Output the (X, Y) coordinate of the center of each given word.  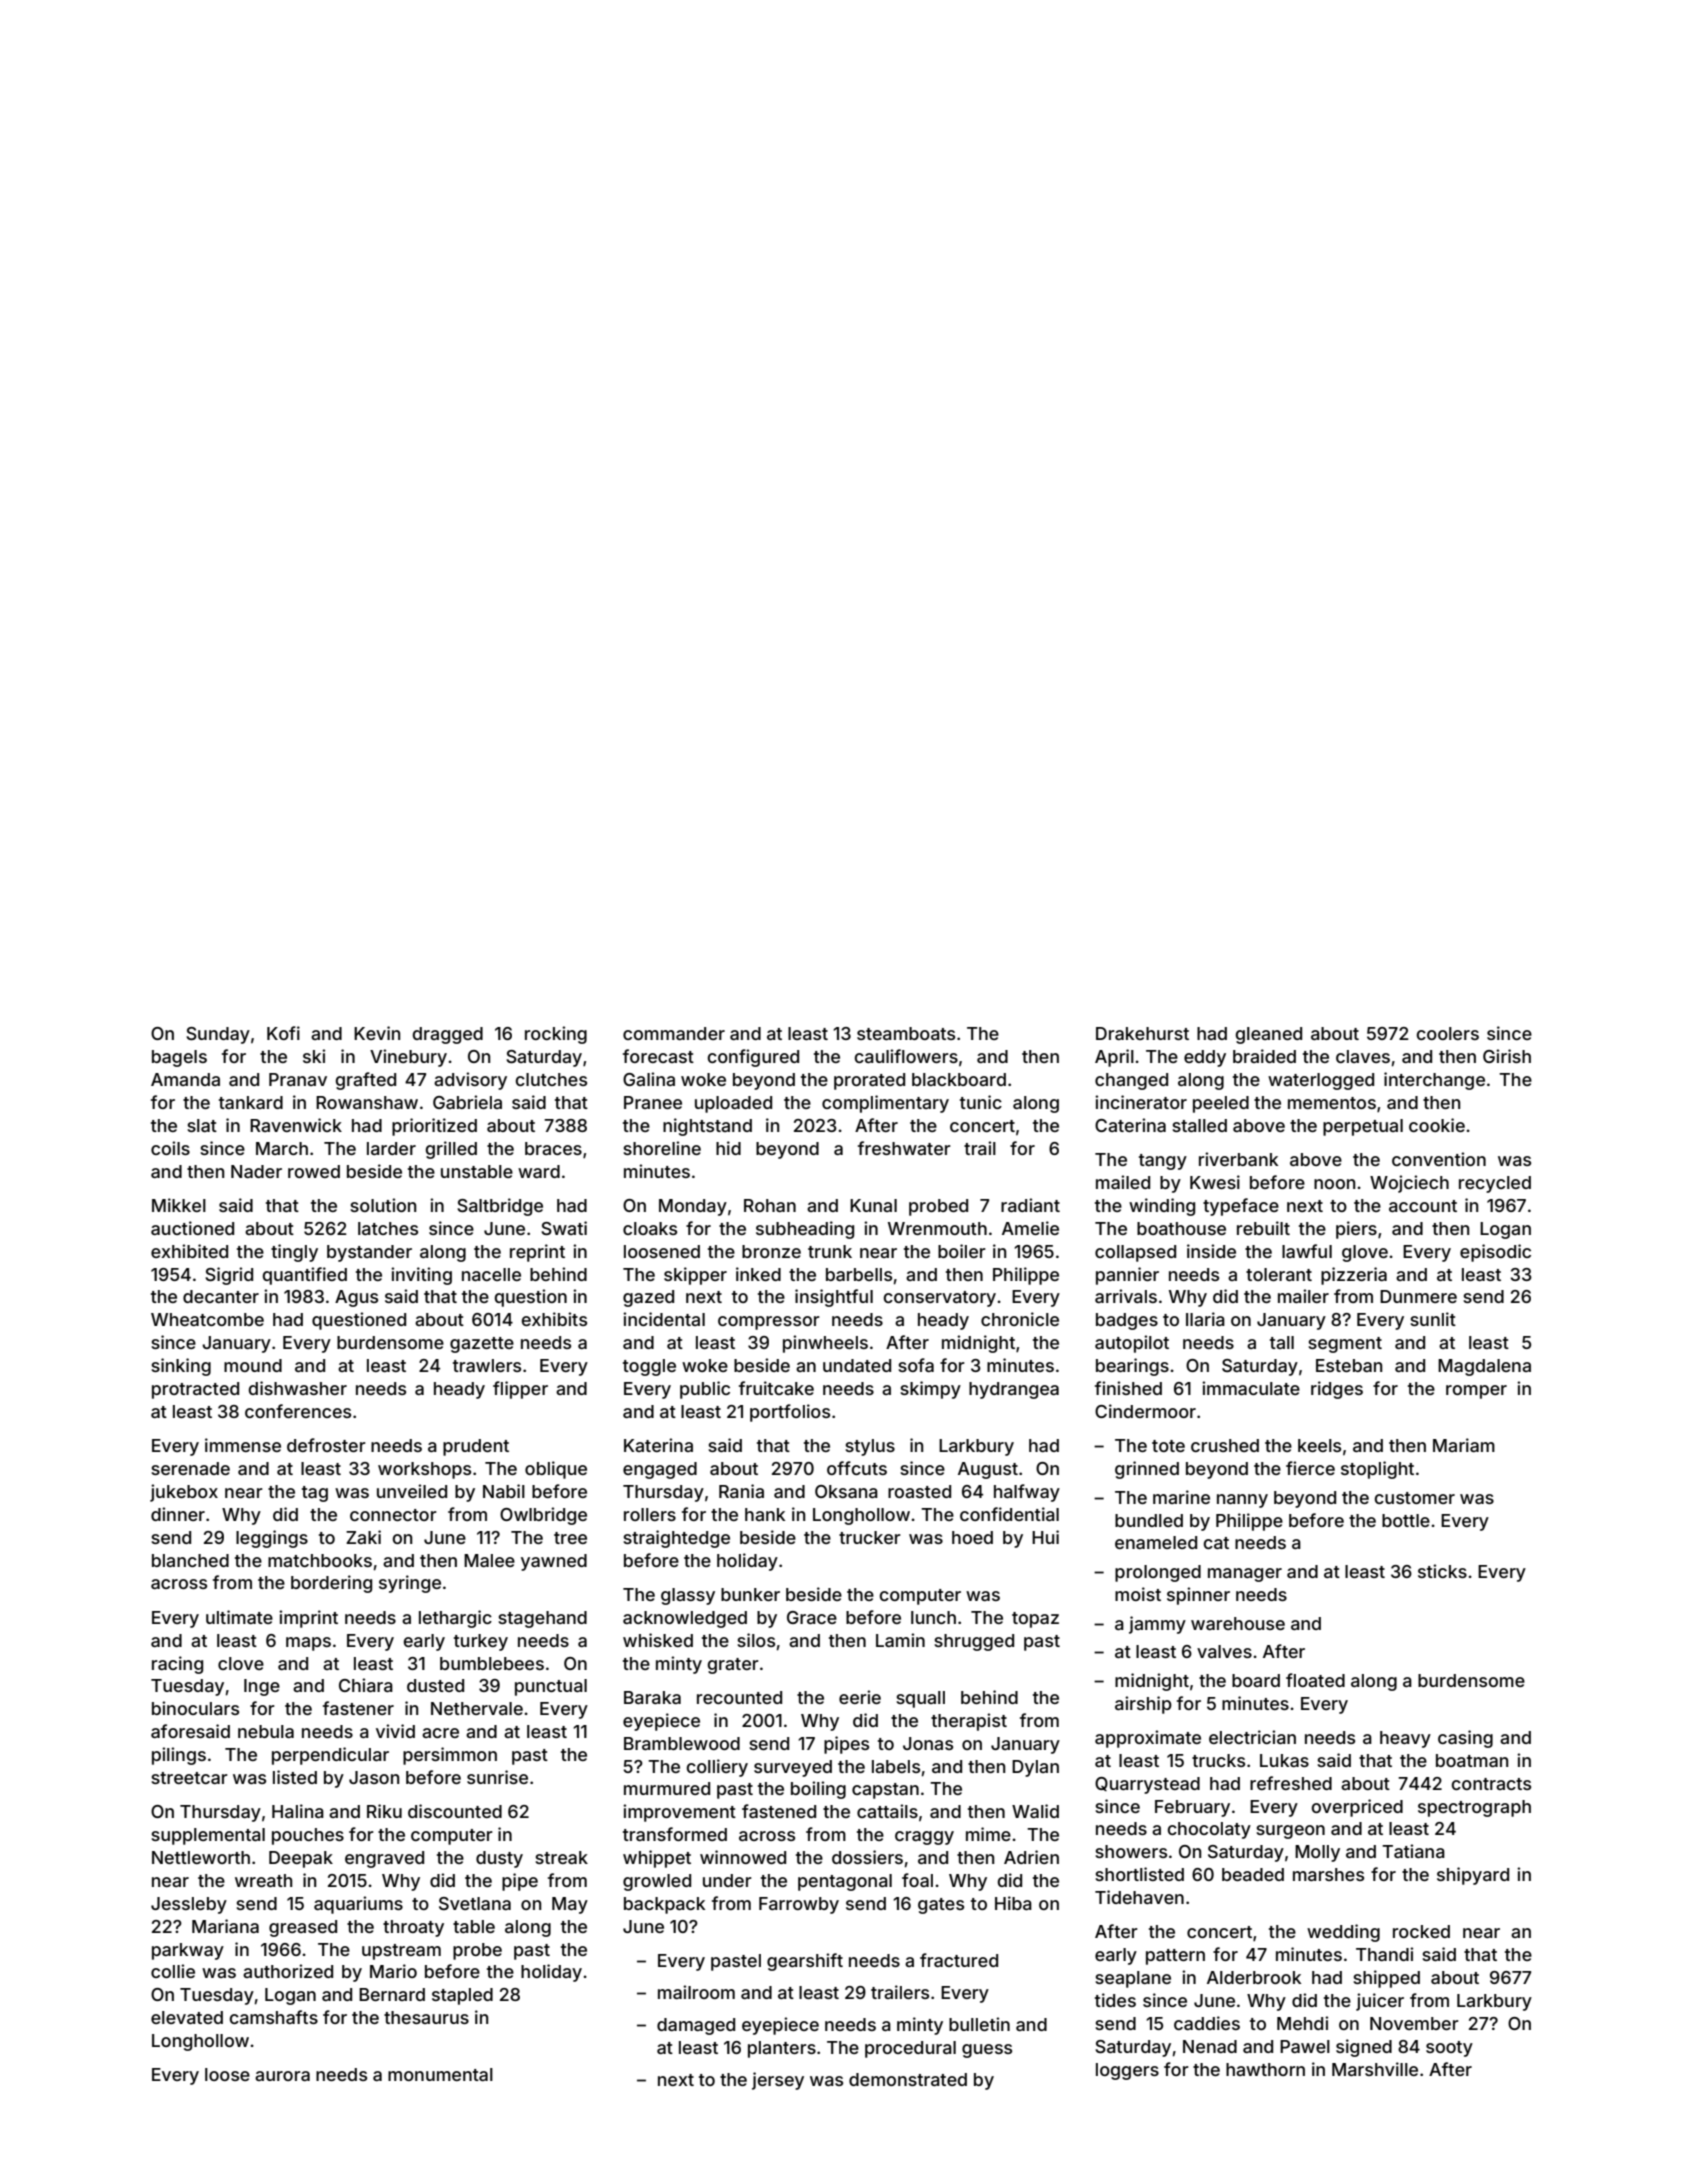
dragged (448, 1035)
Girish (1507, 1056)
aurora (282, 2076)
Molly (1317, 1853)
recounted (739, 1697)
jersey (778, 2081)
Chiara (366, 1685)
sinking (181, 1367)
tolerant (1279, 1274)
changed (1131, 1081)
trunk (830, 1251)
